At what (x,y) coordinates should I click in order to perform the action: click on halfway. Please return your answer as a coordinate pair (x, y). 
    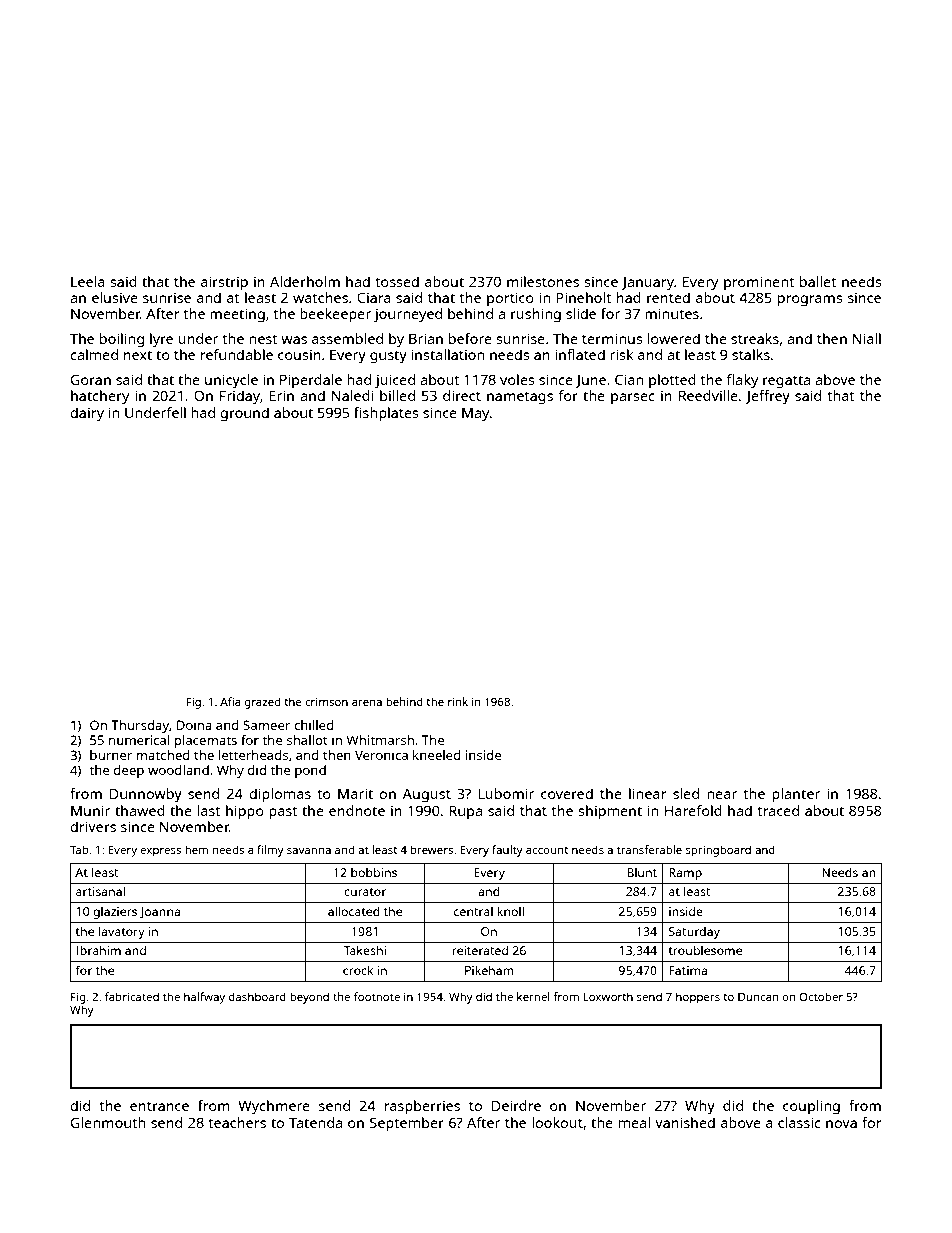
    Looking at the image, I should click on (204, 998).
